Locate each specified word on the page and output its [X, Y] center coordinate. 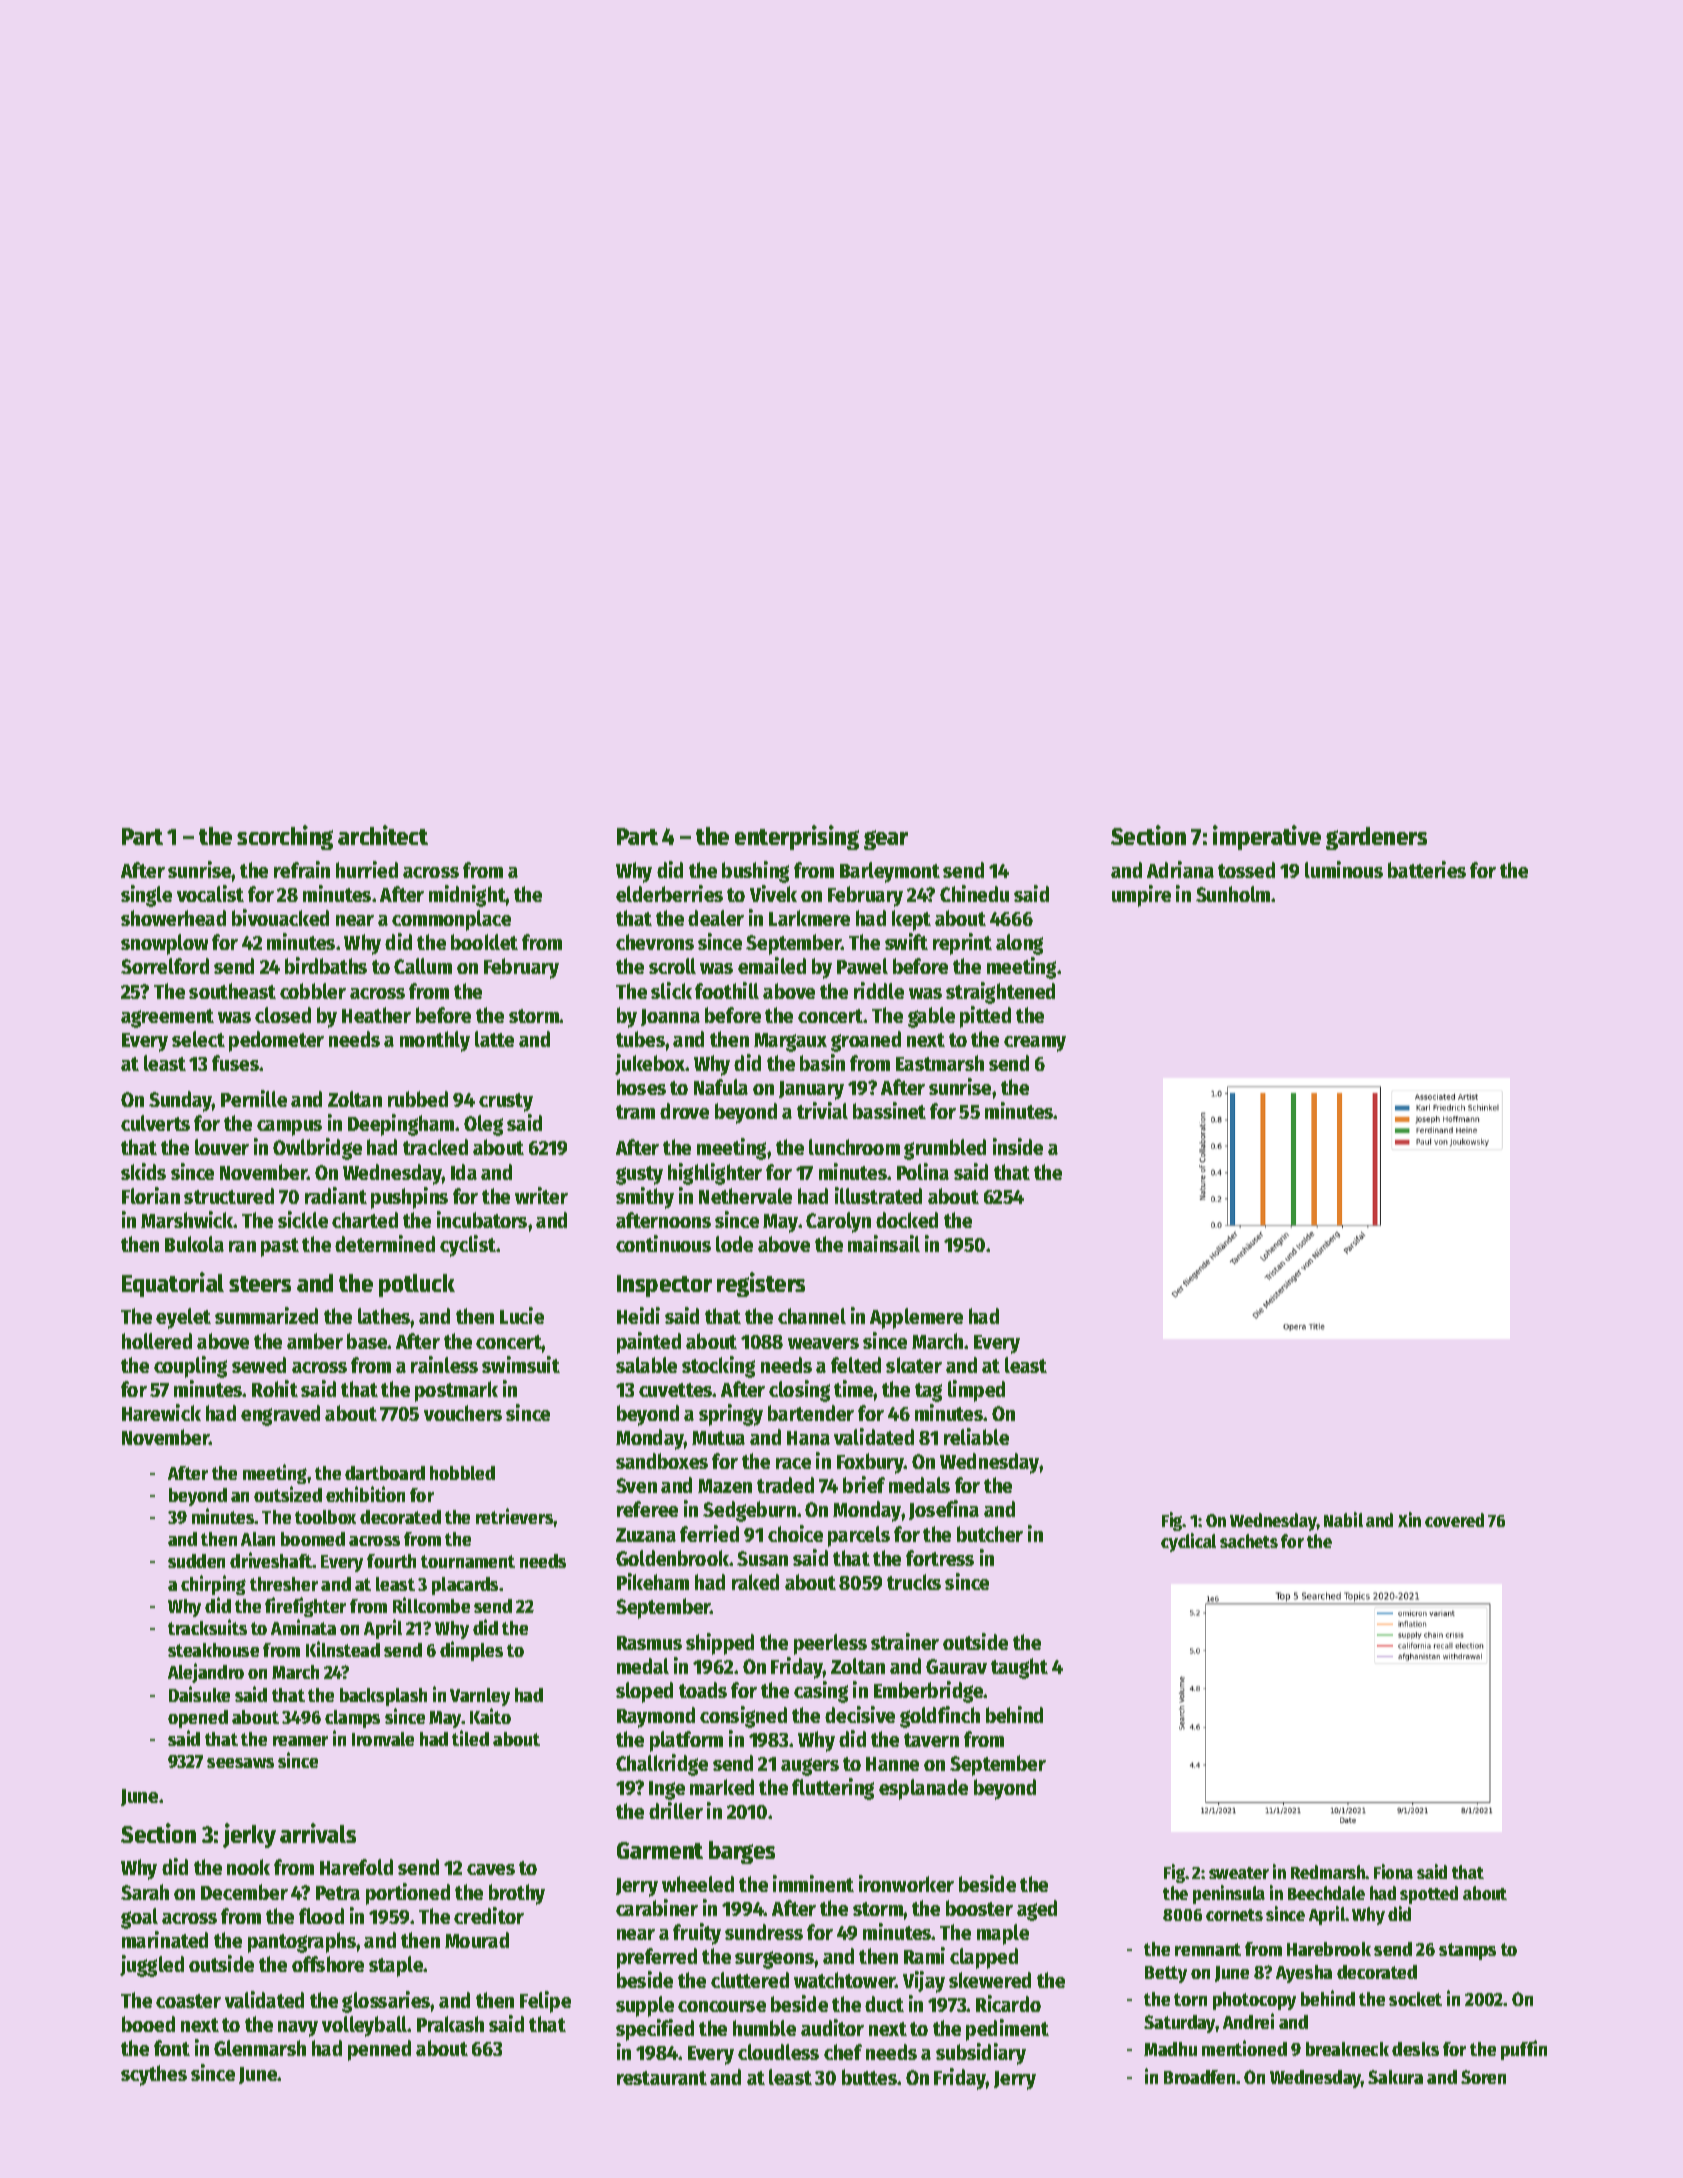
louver [222, 1147]
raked [755, 1582]
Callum [423, 966]
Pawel [862, 966]
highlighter [715, 1174]
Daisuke [199, 1694]
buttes [869, 2077]
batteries [1427, 869]
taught [1019, 1668]
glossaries [386, 2002]
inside [1018, 1146]
